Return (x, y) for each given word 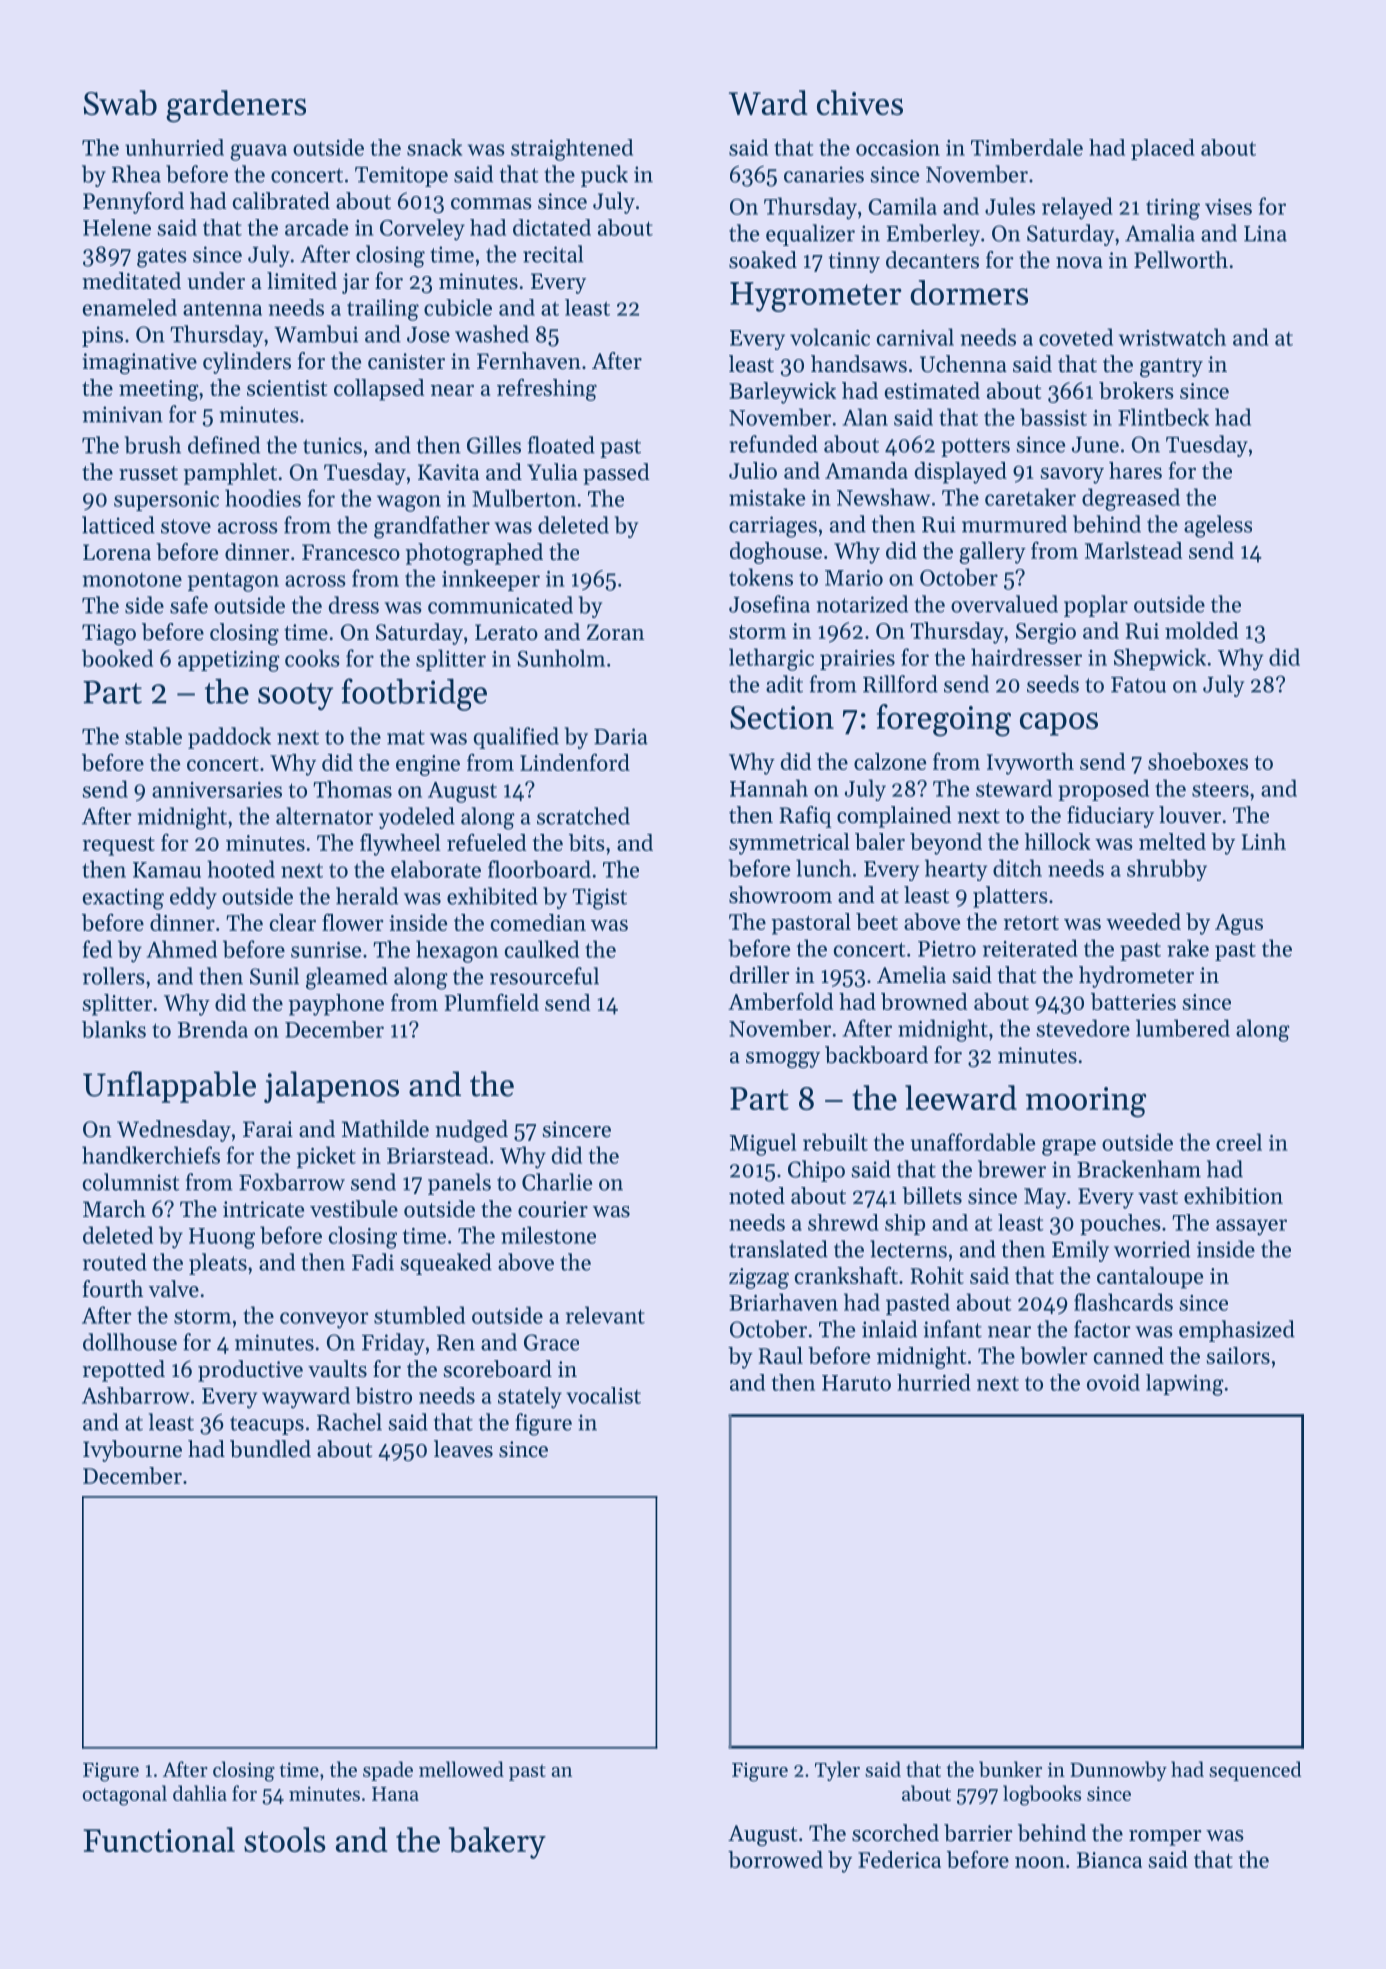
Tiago (109, 634)
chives (860, 102)
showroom (780, 895)
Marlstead (1133, 550)
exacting (123, 899)
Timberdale (1027, 147)
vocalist (603, 1395)
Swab (120, 102)
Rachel (349, 1422)
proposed (1103, 790)
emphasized (1237, 1331)
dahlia (200, 1793)
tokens (761, 577)
